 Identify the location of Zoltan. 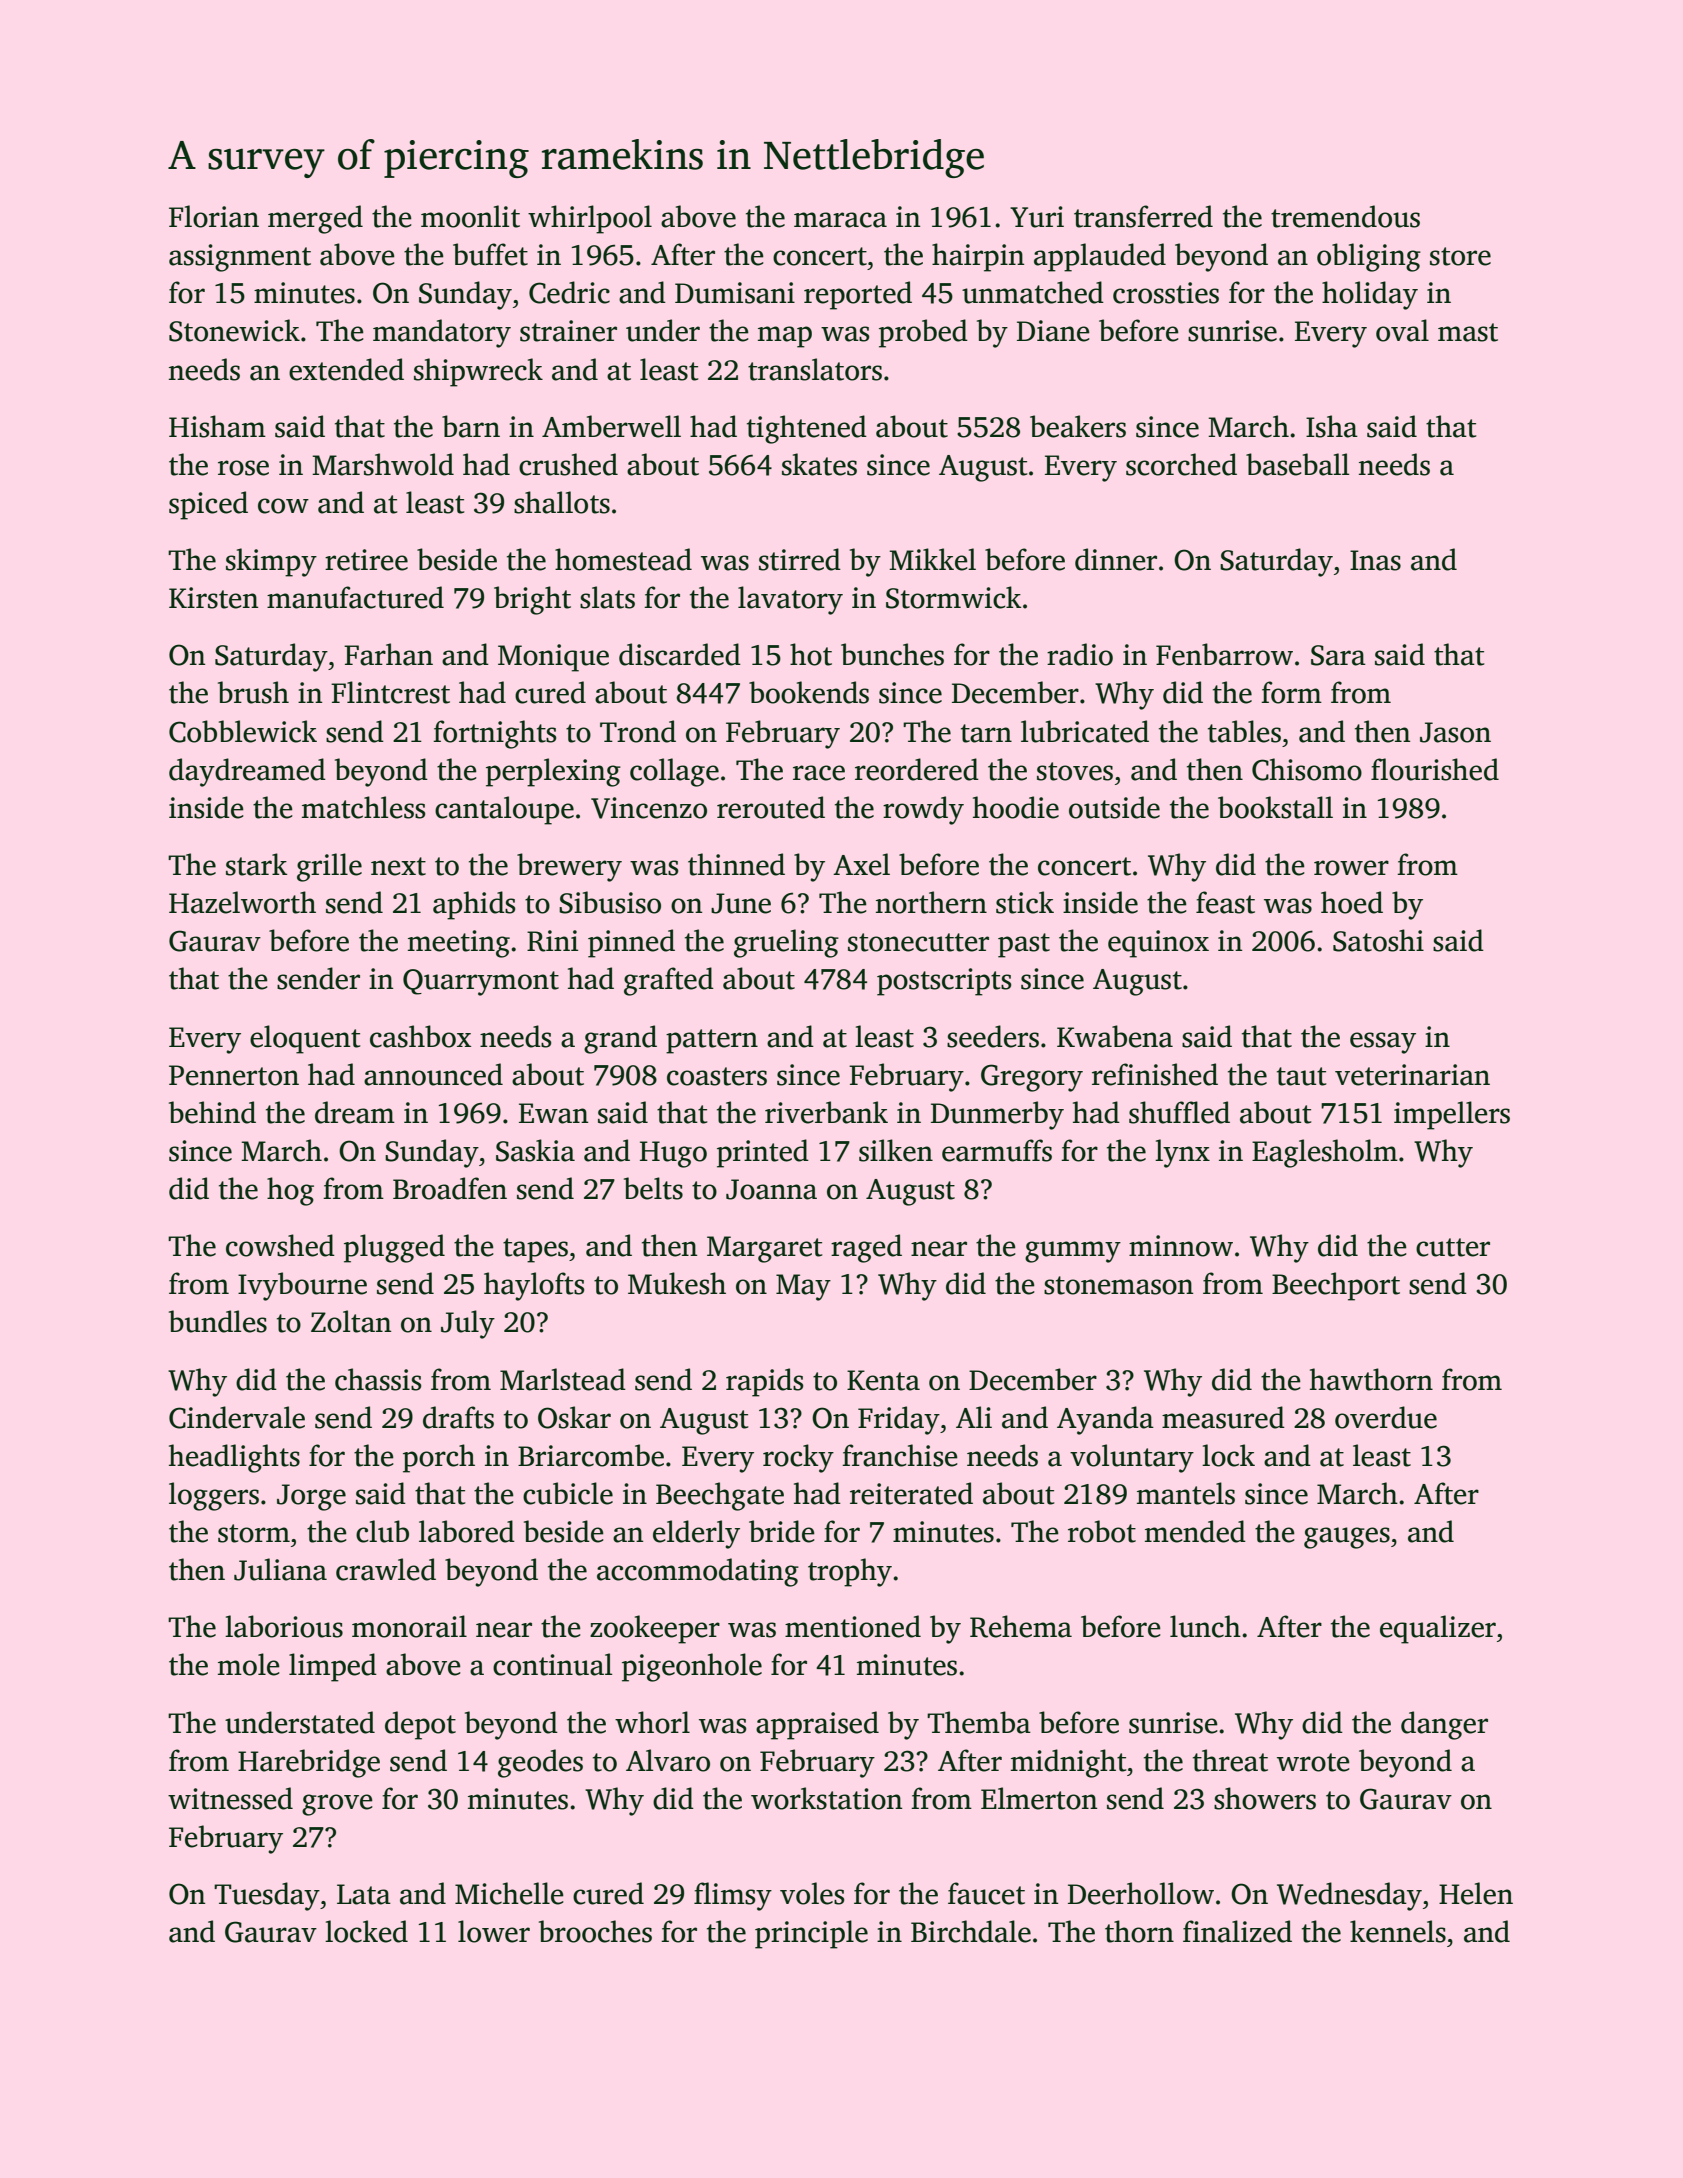
(351, 1321).
